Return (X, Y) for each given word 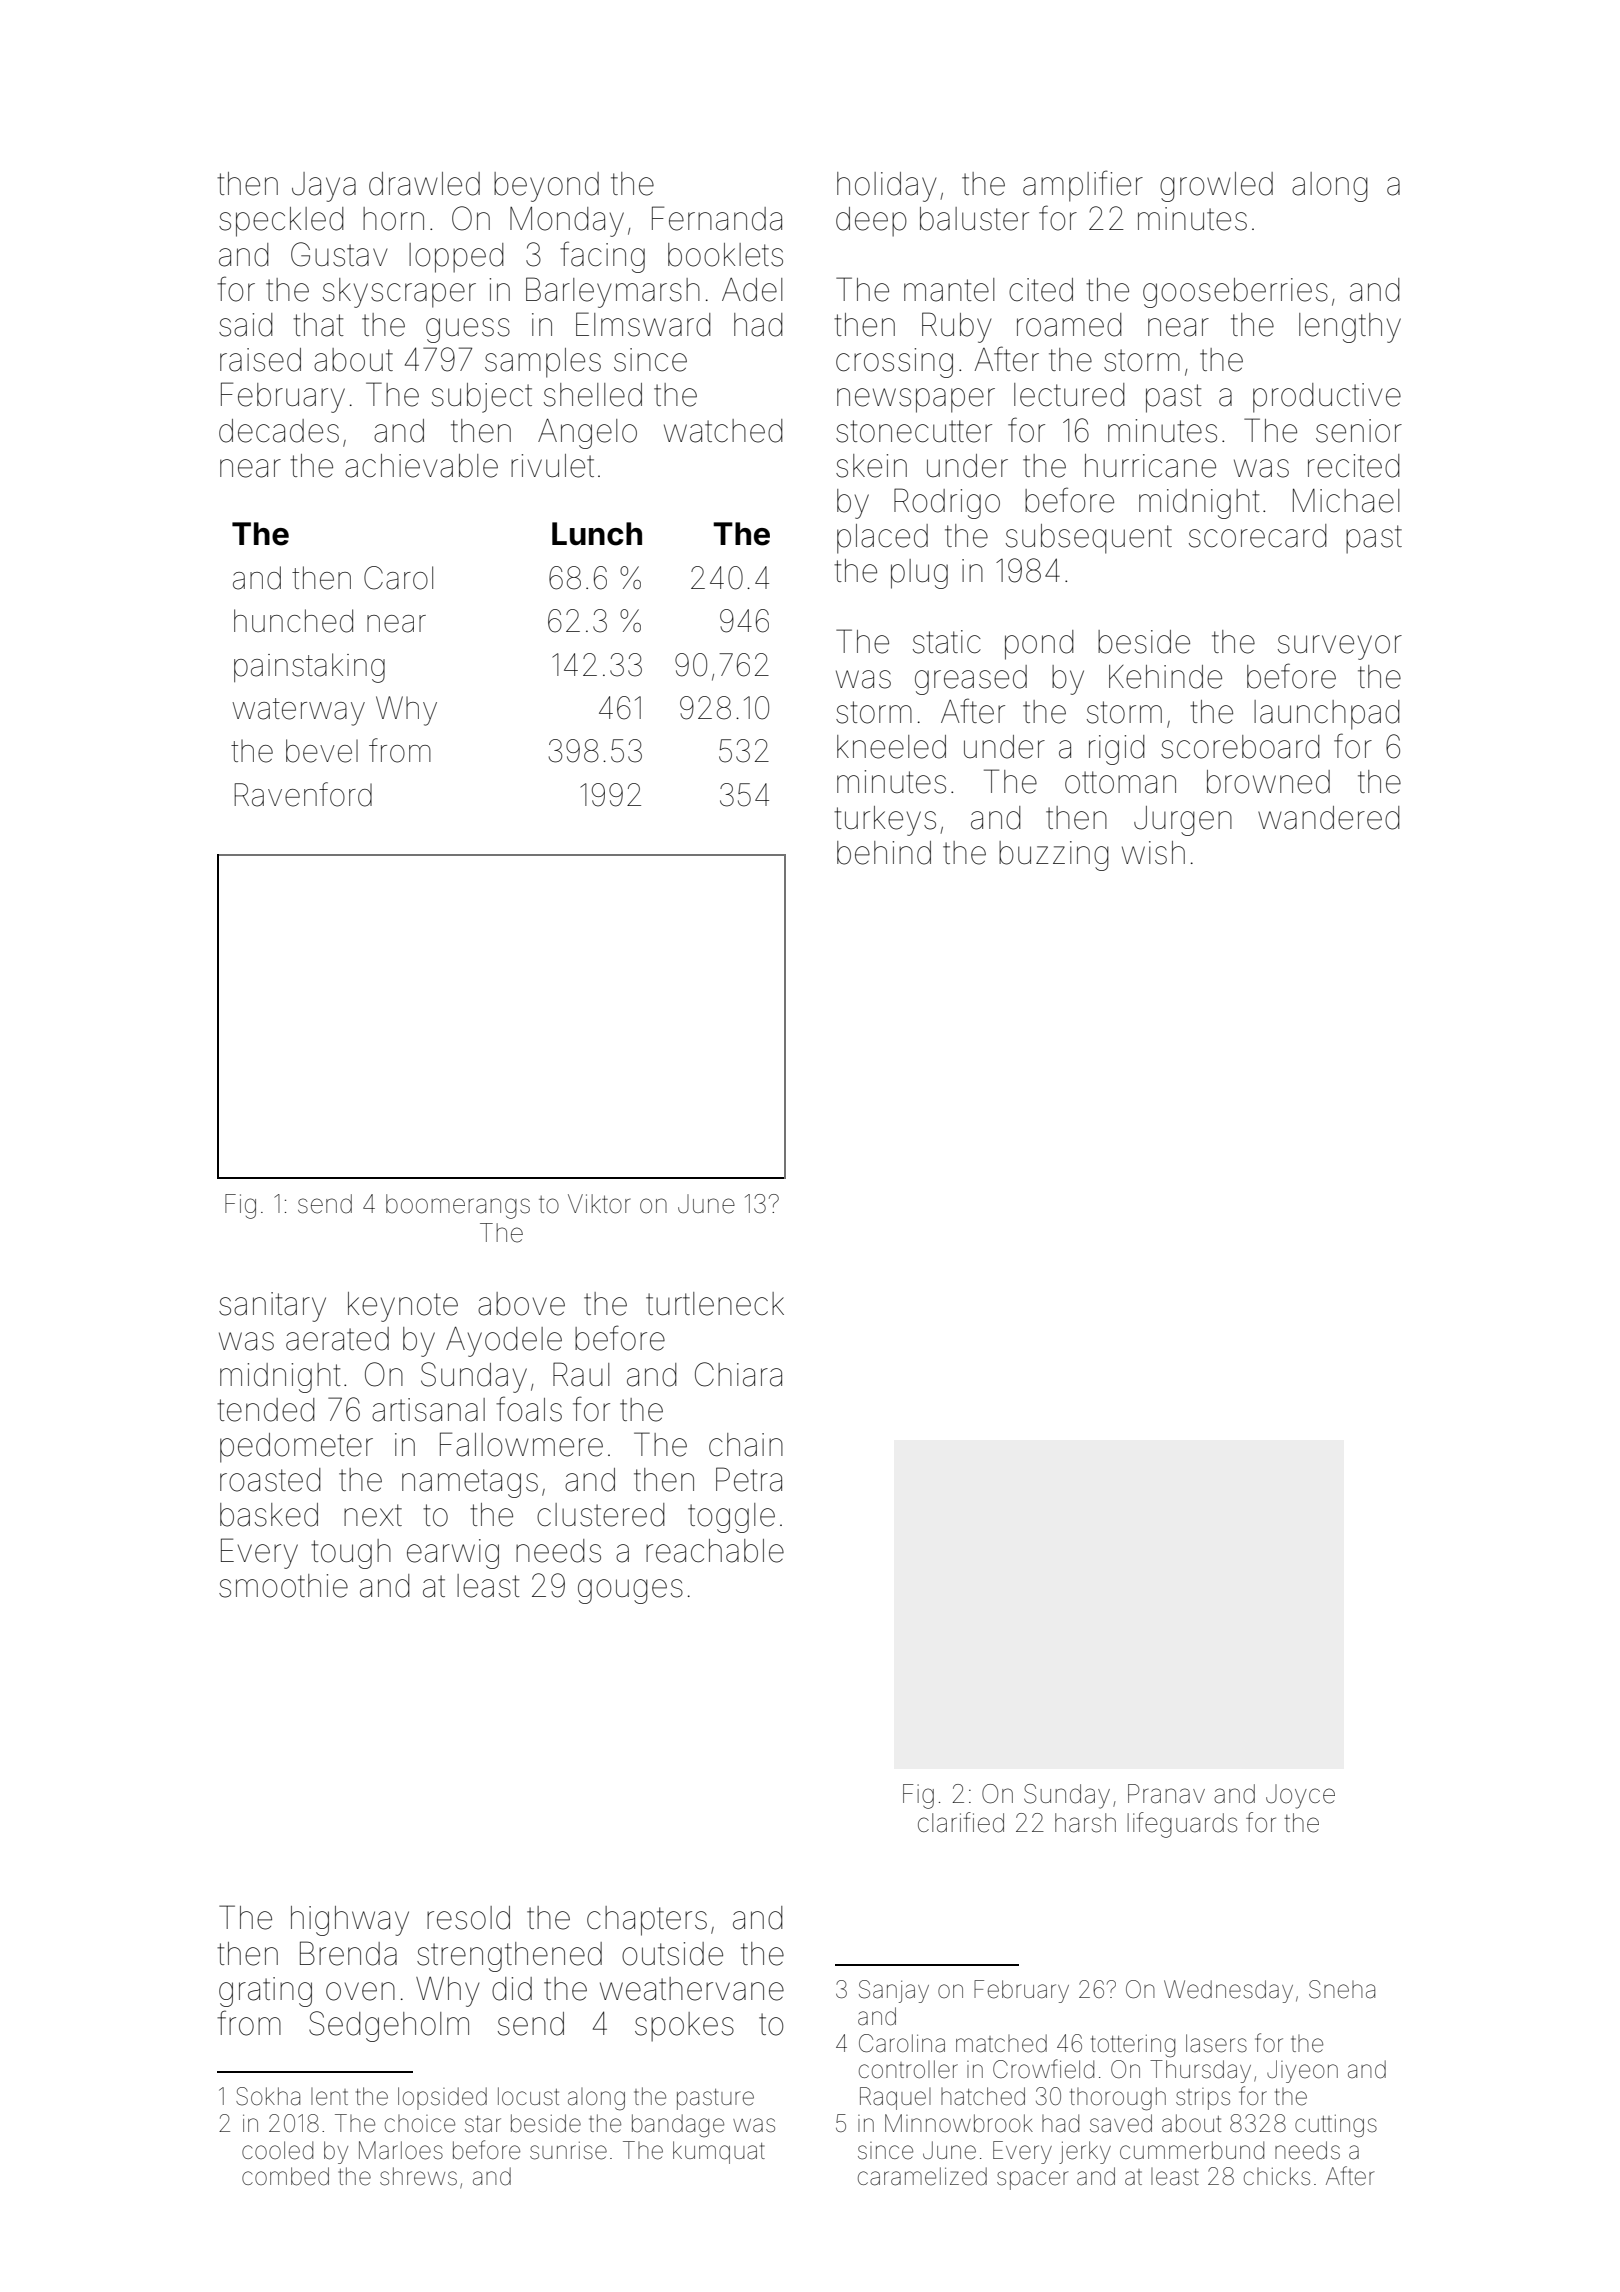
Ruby (956, 327)
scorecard (1258, 536)
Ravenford (303, 794)
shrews (418, 2176)
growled (1216, 187)
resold (468, 1918)
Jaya (324, 187)
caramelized (922, 2176)
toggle (731, 1518)
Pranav (1166, 1794)
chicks (1277, 2176)
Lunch (597, 534)
